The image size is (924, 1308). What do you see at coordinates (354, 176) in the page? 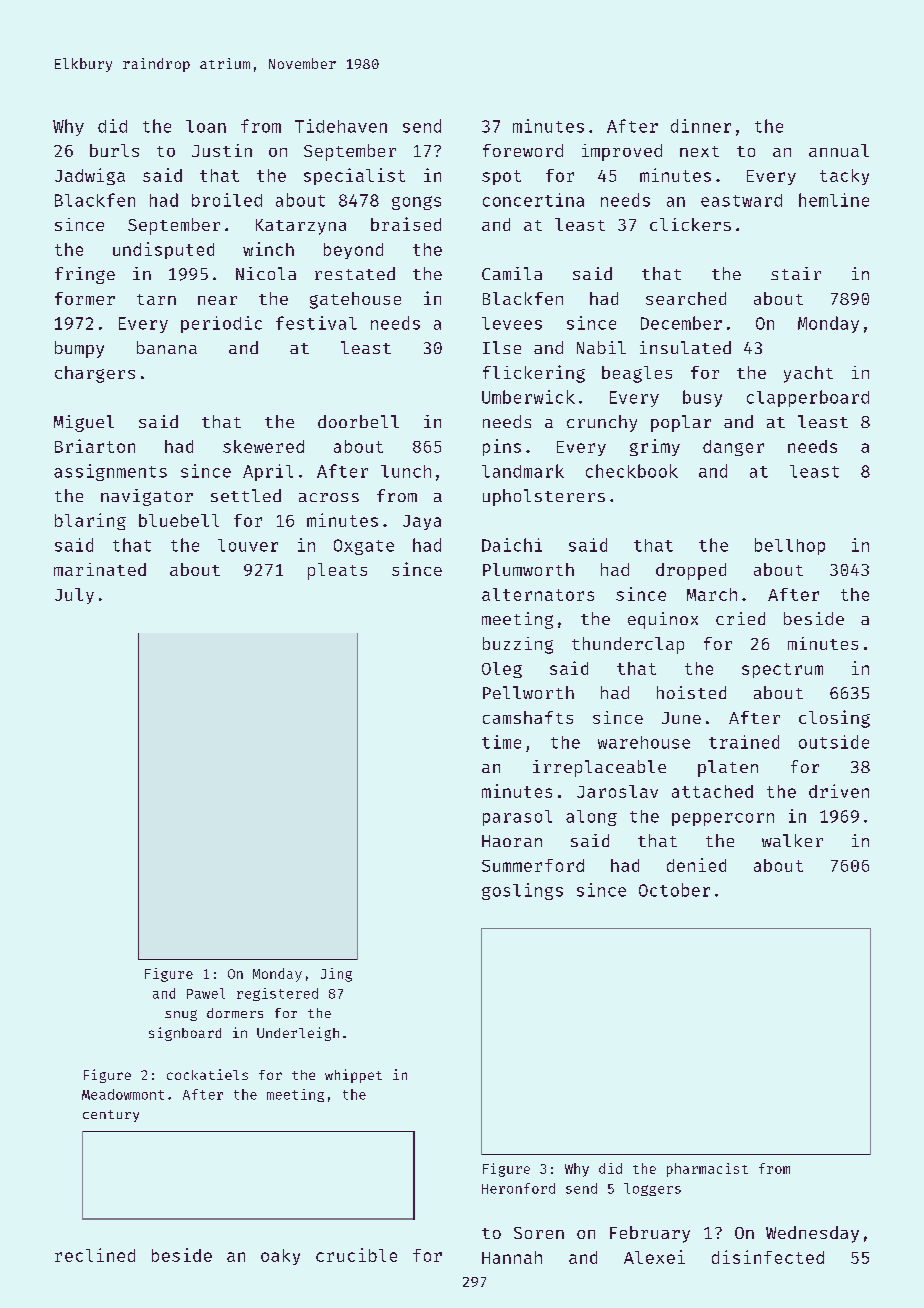
I see `specialist` at bounding box center [354, 176].
